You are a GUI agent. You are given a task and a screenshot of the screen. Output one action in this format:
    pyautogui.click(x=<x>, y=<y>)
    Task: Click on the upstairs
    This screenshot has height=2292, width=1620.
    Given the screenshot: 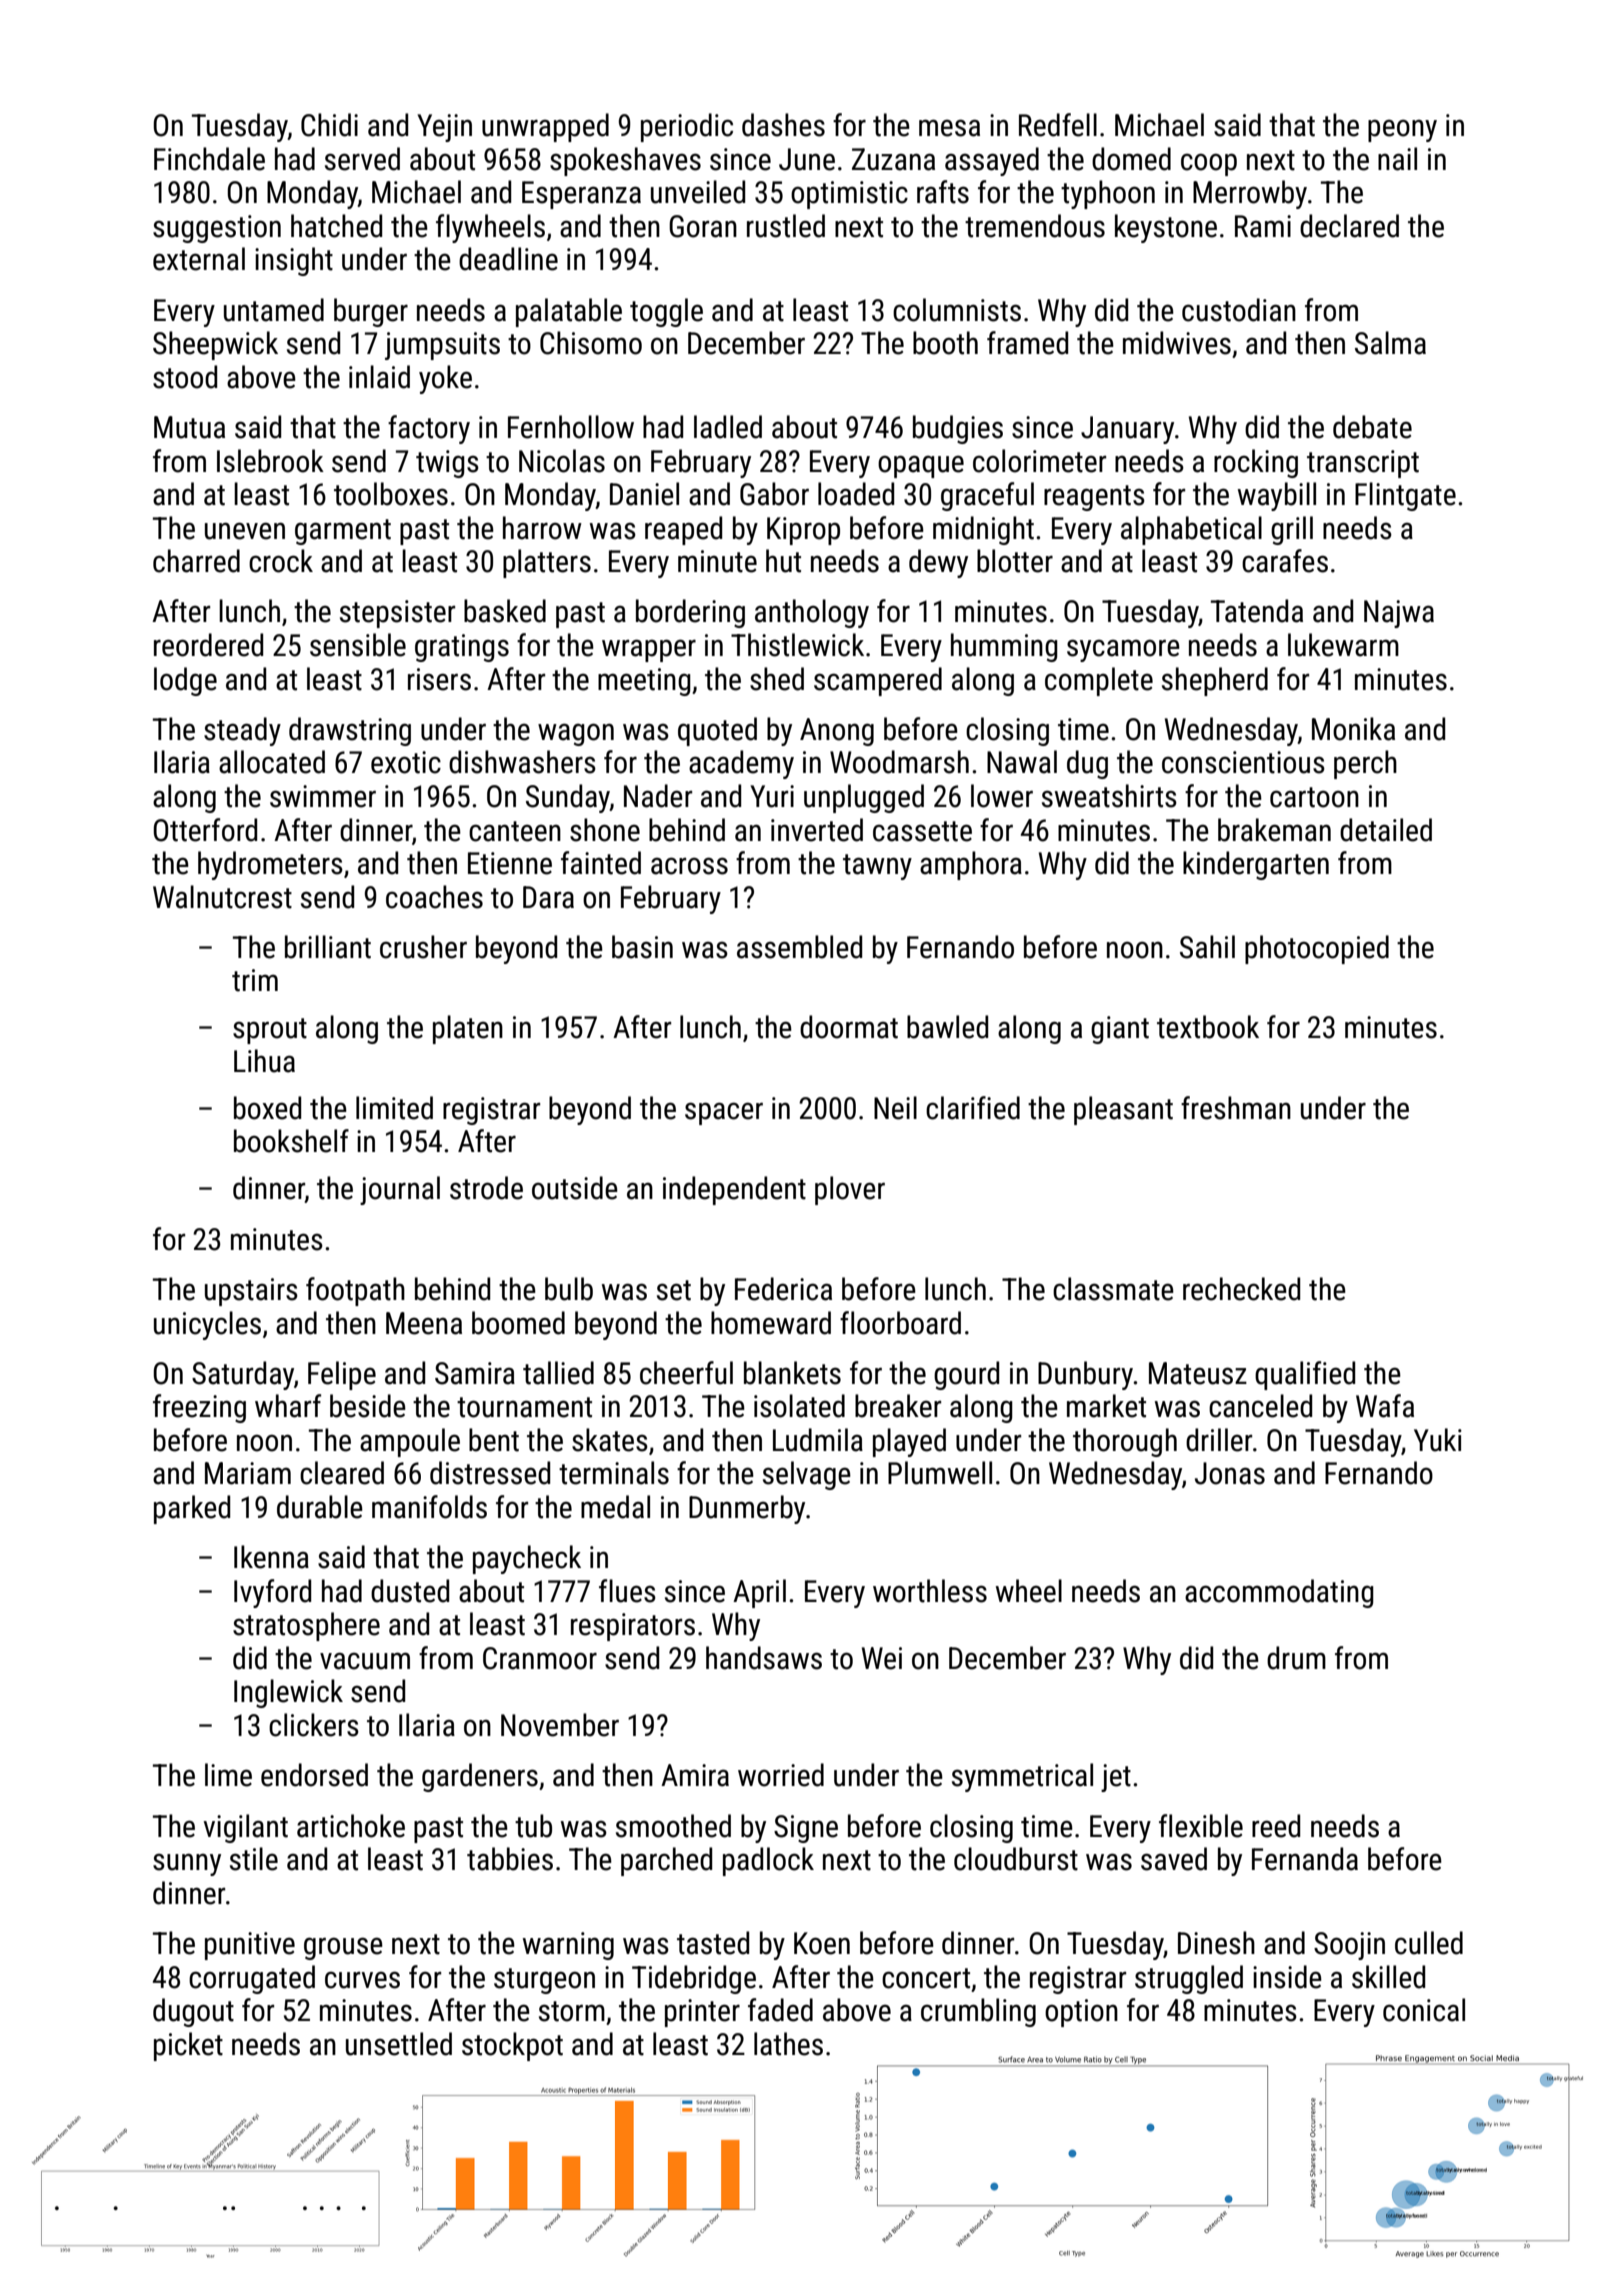 What is the action you would take?
    pyautogui.click(x=251, y=1292)
